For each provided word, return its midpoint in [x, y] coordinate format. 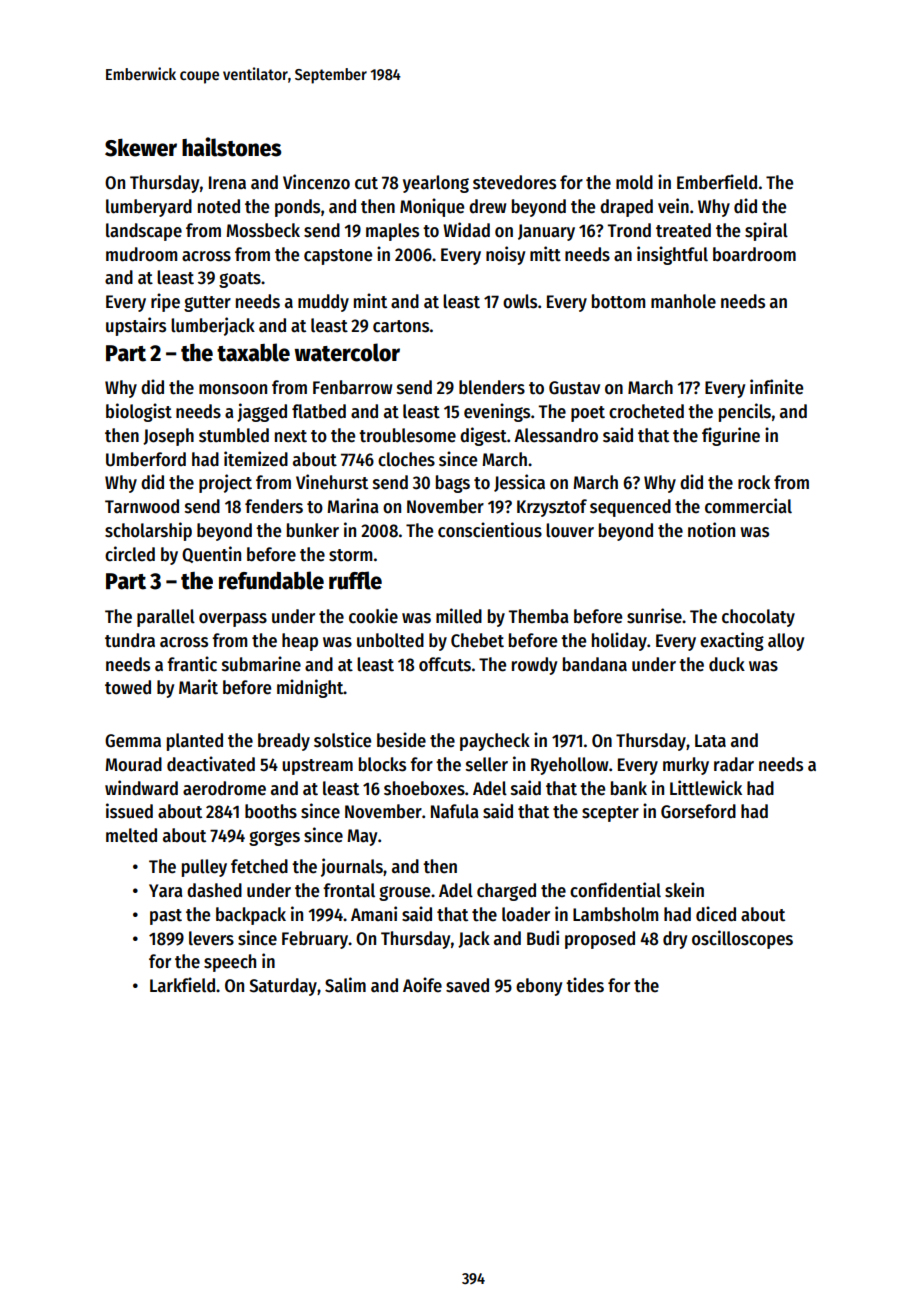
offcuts [445, 664]
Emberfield [717, 182]
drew [487, 206]
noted [219, 206]
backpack [251, 916]
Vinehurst [332, 482]
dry [675, 940]
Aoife [422, 985]
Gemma [133, 741]
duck [727, 664]
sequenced [630, 508]
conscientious [490, 530]
